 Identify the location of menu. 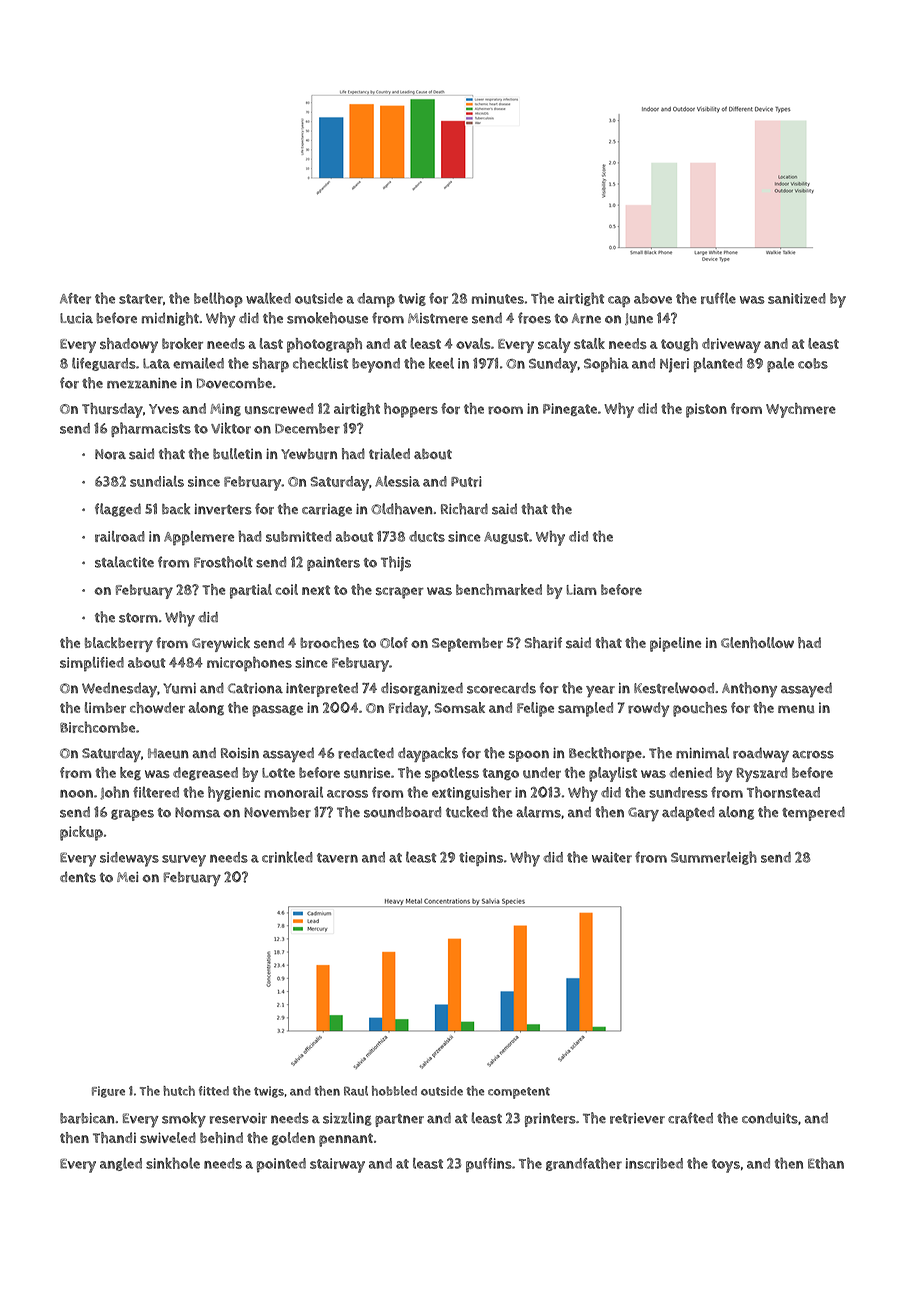
(796, 709).
